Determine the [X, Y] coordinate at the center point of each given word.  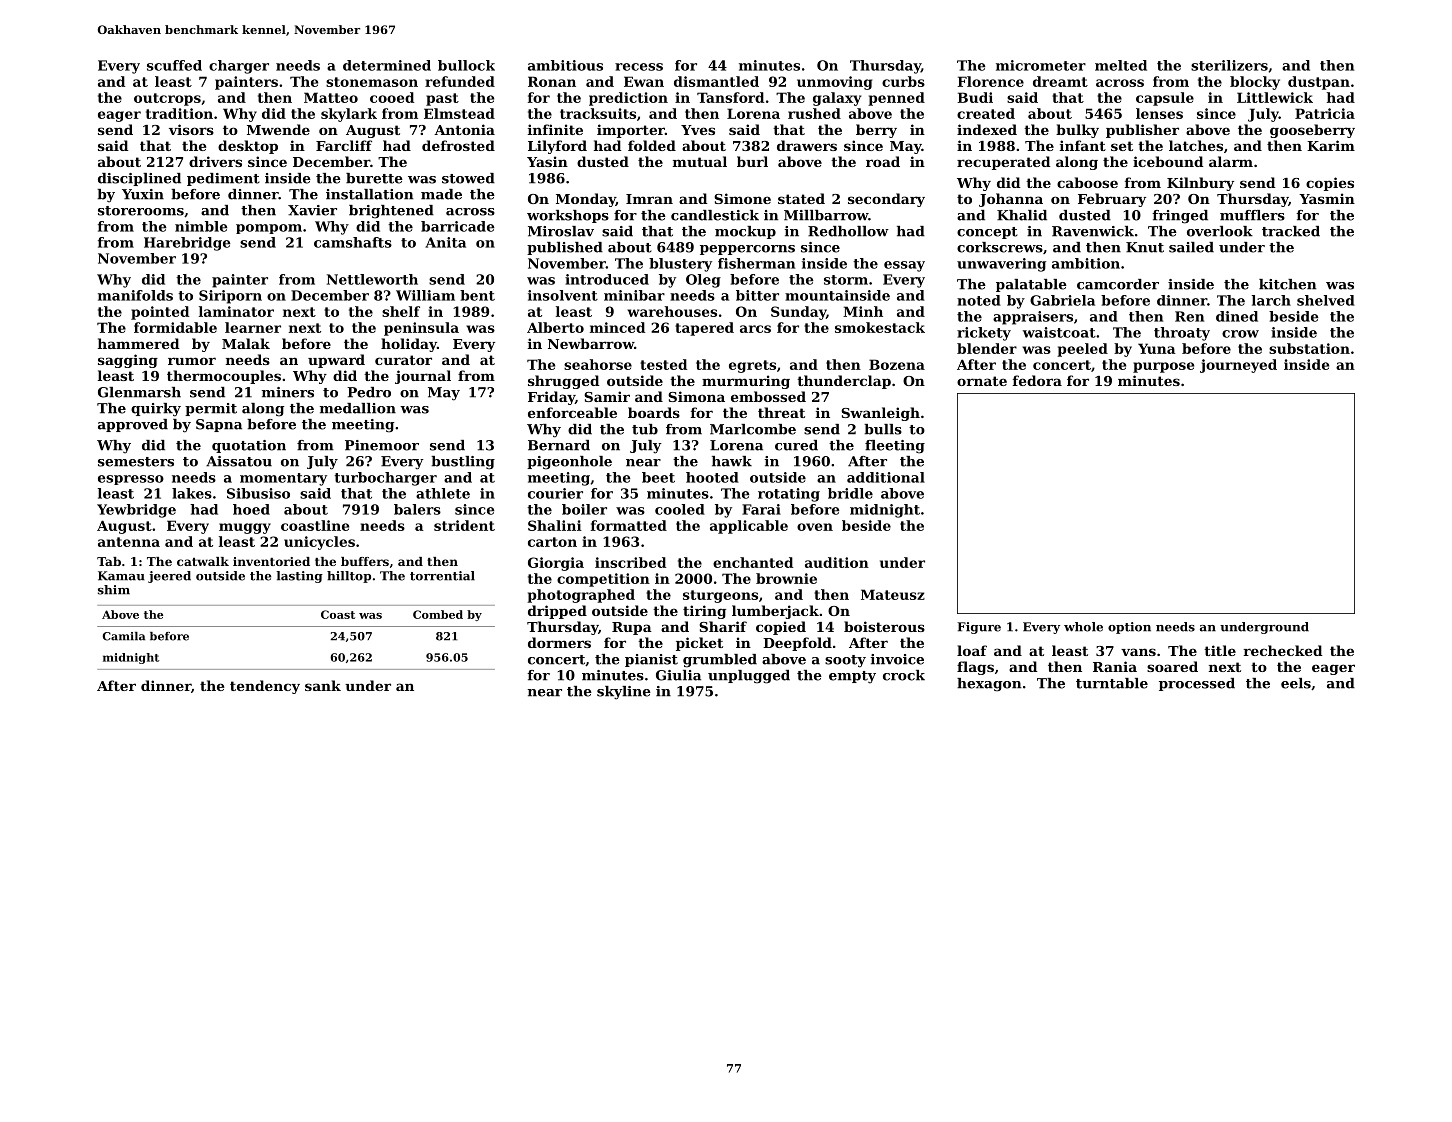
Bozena [897, 364]
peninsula [421, 329]
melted [1121, 65]
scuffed [174, 65]
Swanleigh [880, 414]
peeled [1082, 350]
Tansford [730, 97]
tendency [265, 687]
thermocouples [224, 377]
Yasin [547, 161]
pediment [223, 179]
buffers [365, 561]
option [1129, 628]
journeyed [1238, 366]
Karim [1331, 145]
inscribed [630, 562]
